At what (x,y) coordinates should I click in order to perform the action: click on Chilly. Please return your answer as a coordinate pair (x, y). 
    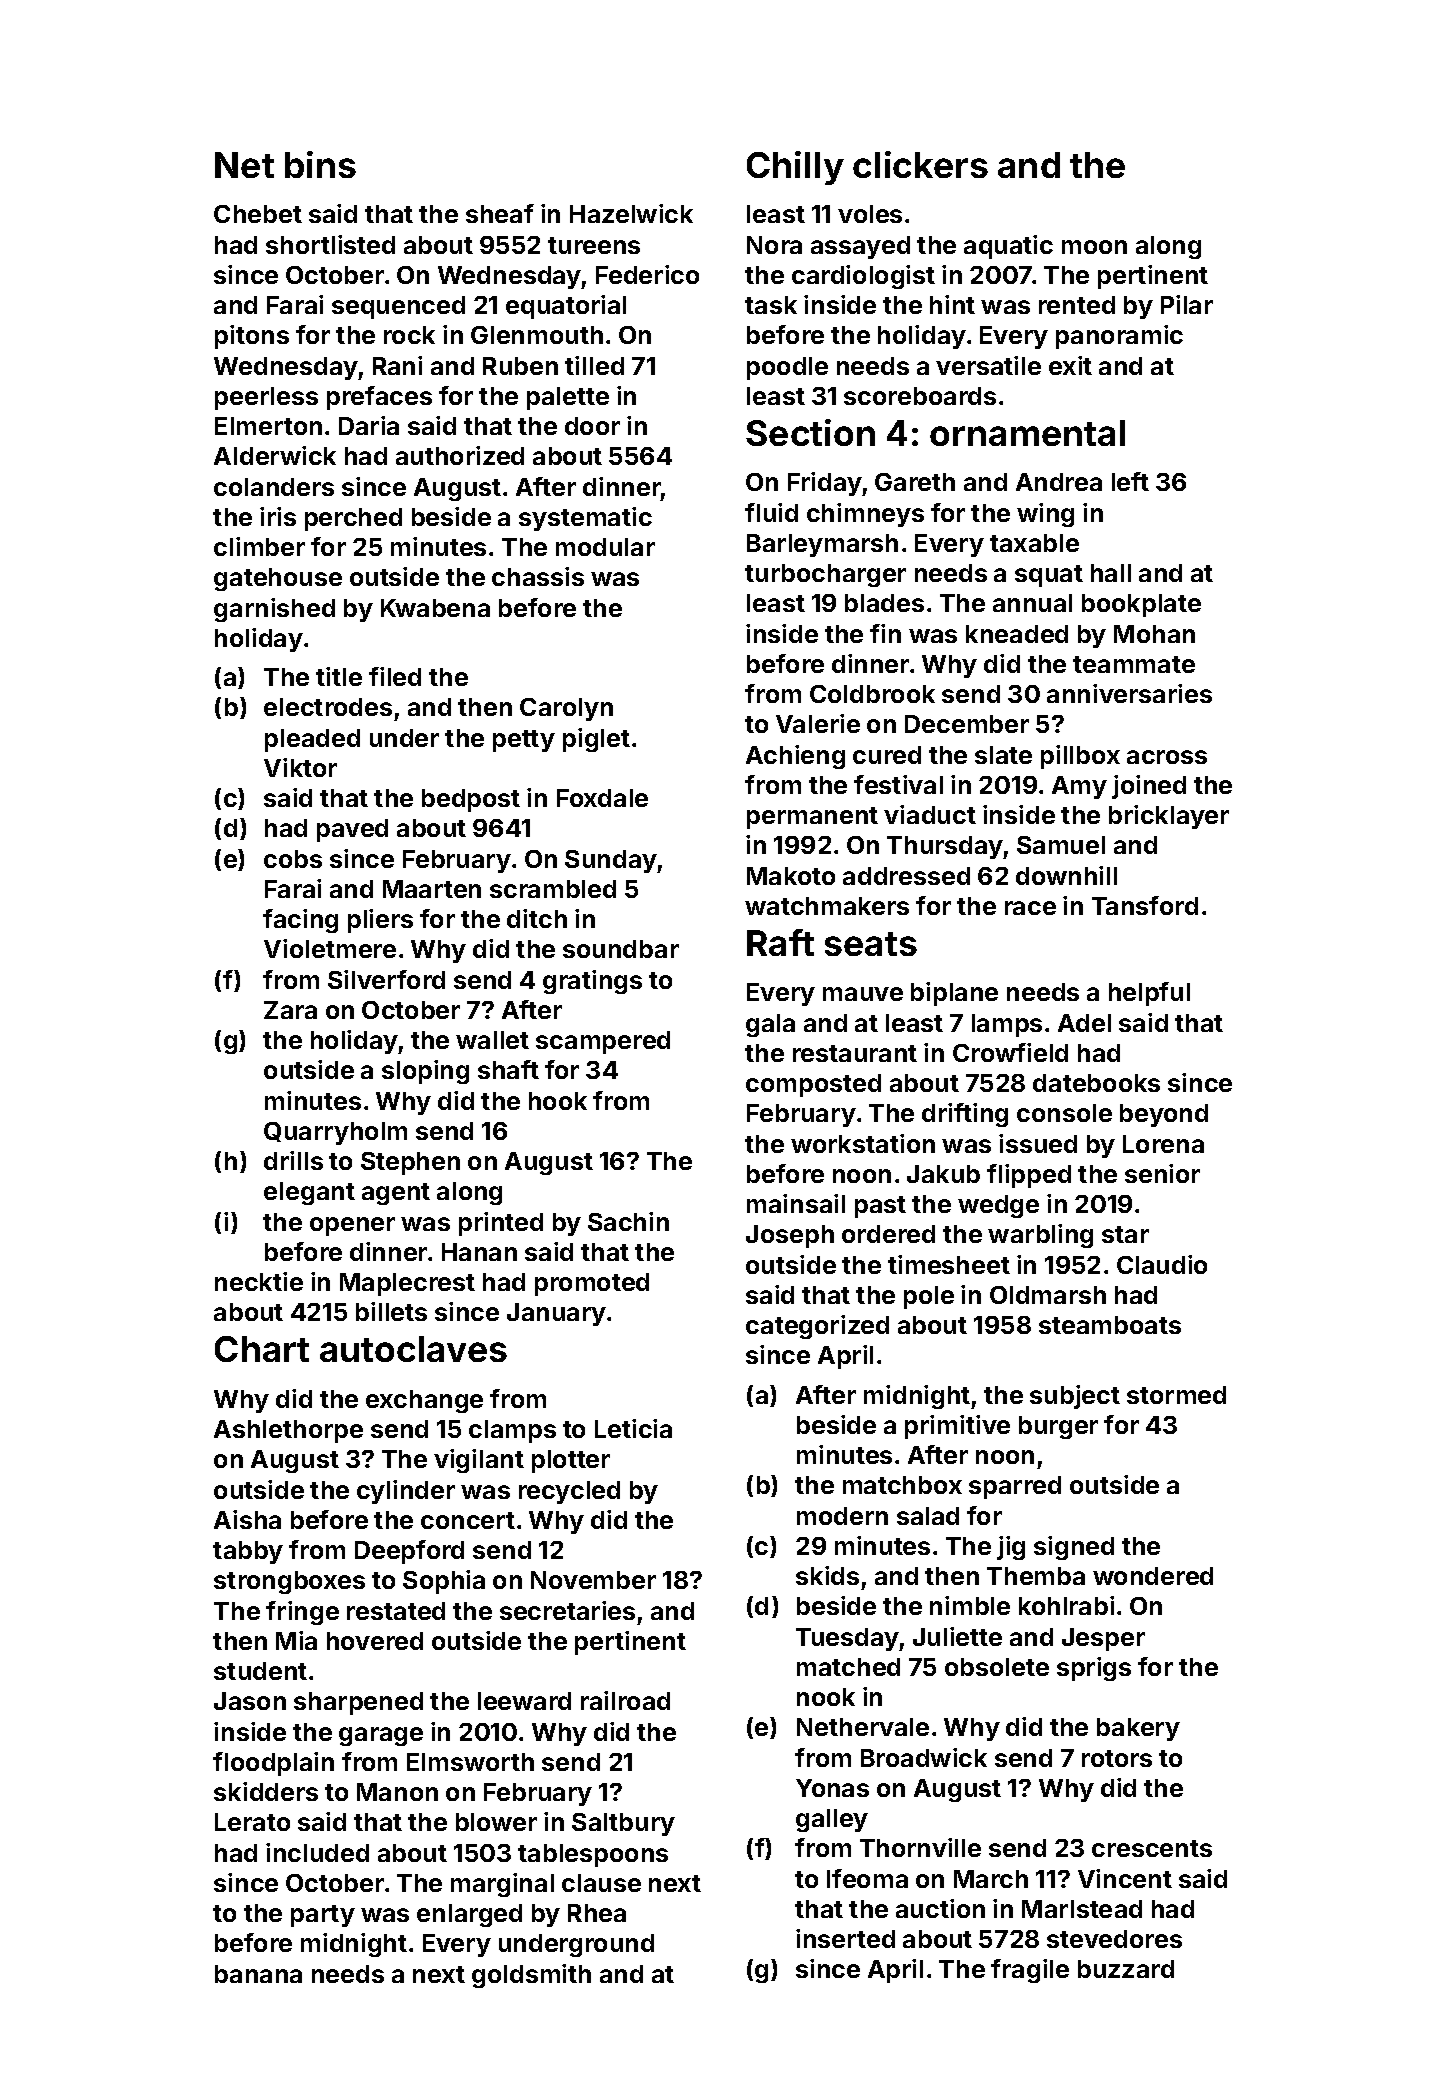
    Looking at the image, I should click on (795, 168).
